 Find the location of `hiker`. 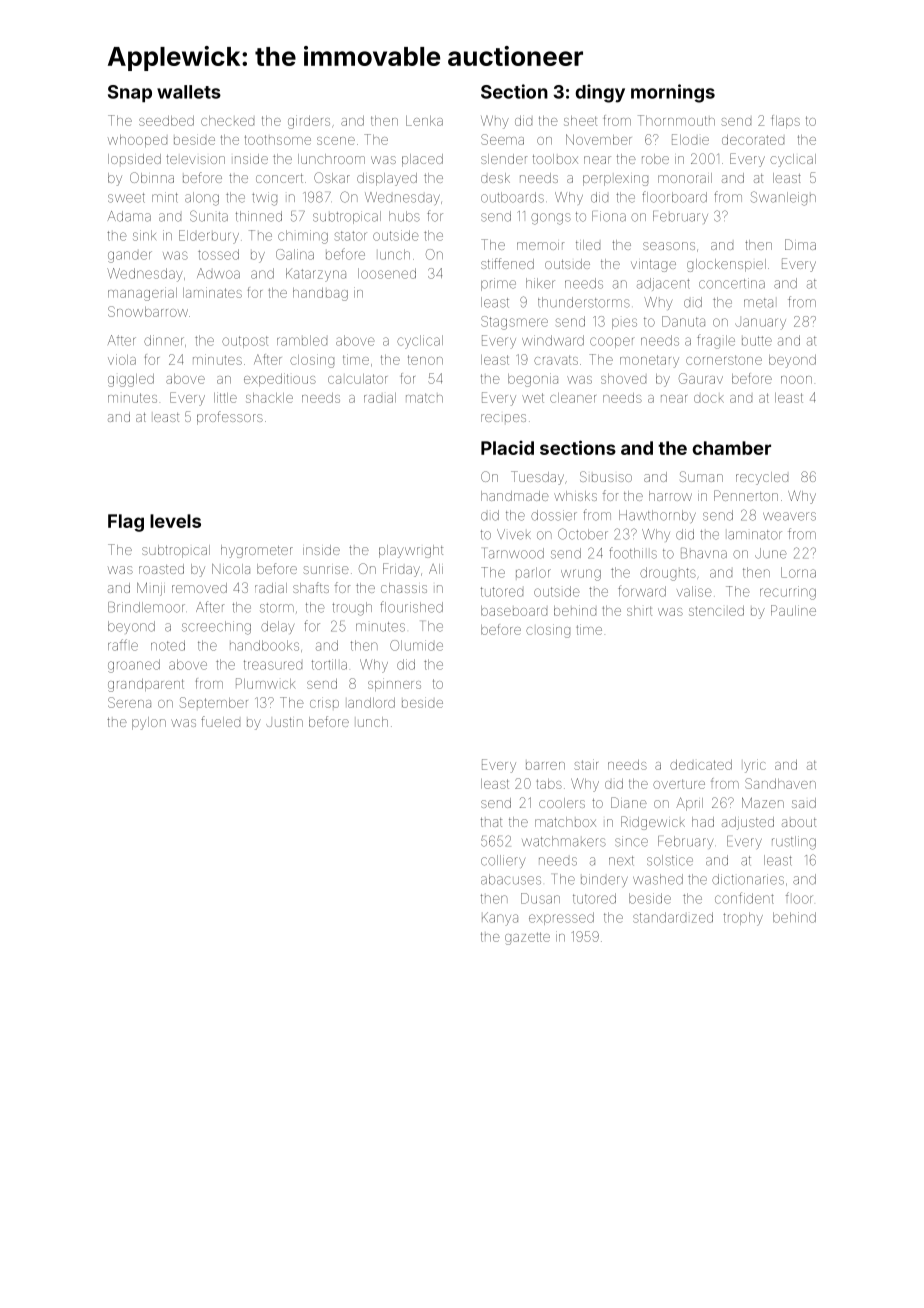

hiker is located at coordinates (540, 283).
